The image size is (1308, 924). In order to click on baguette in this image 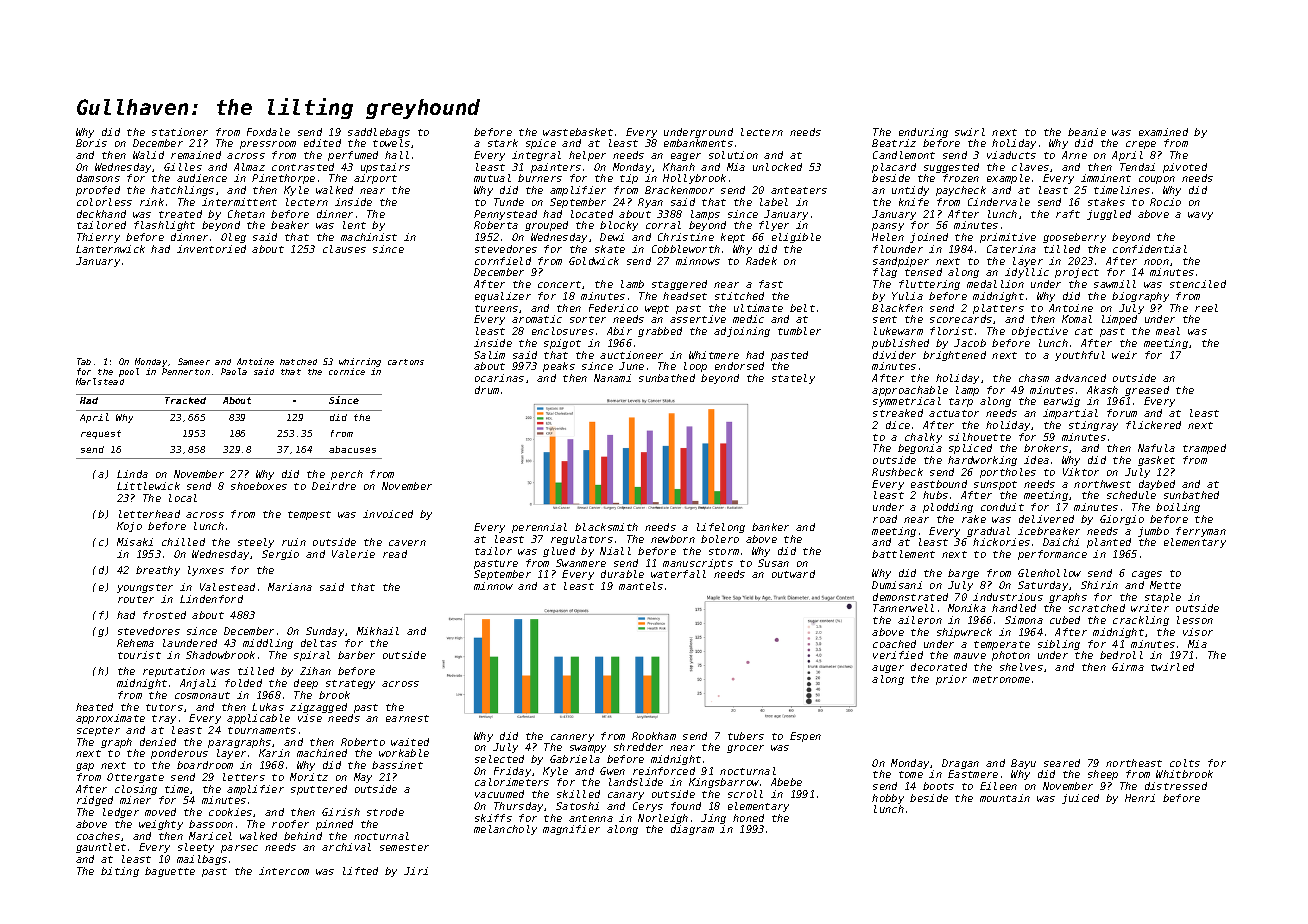, I will do `click(170, 872)`.
